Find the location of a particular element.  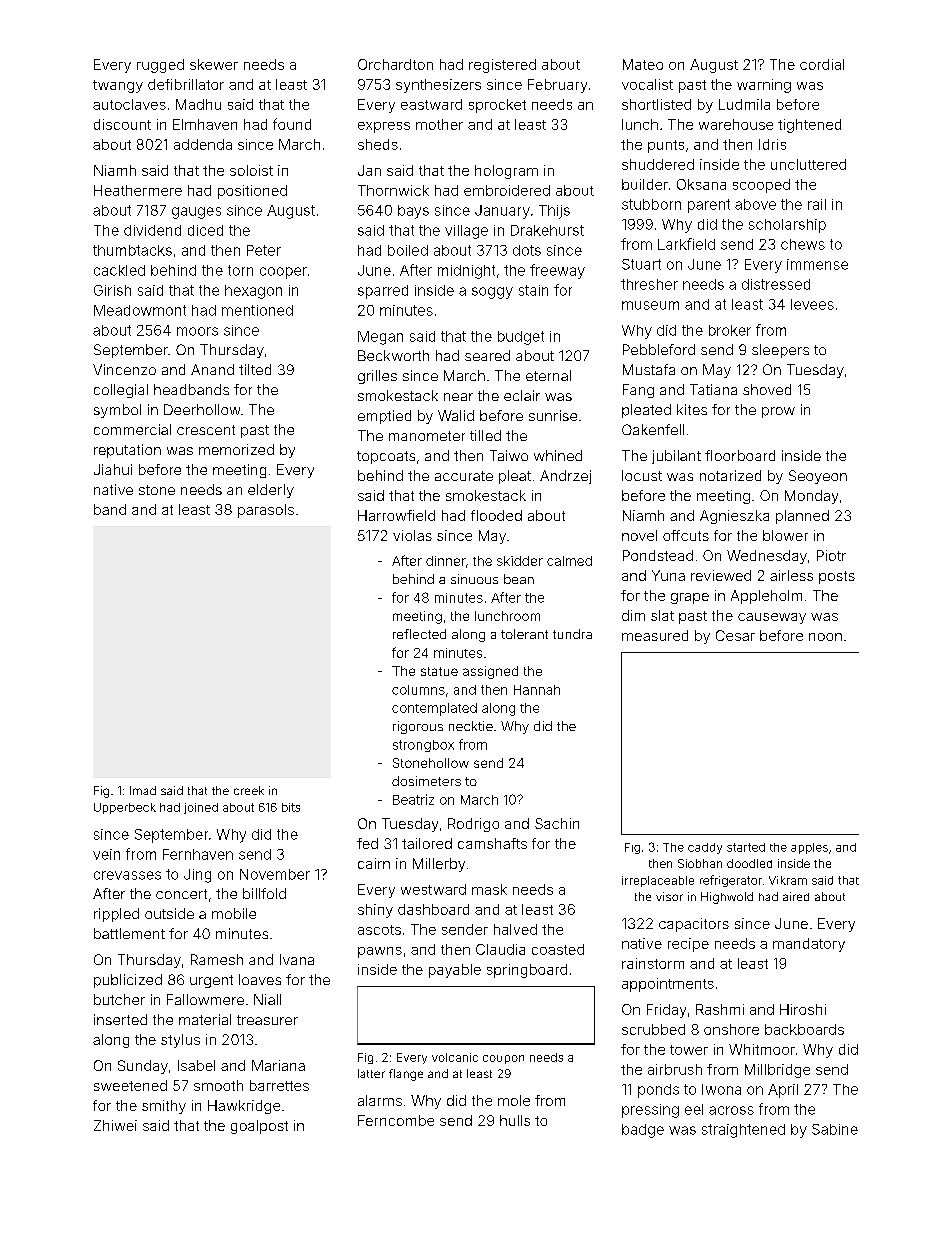

hulls is located at coordinates (515, 1120).
